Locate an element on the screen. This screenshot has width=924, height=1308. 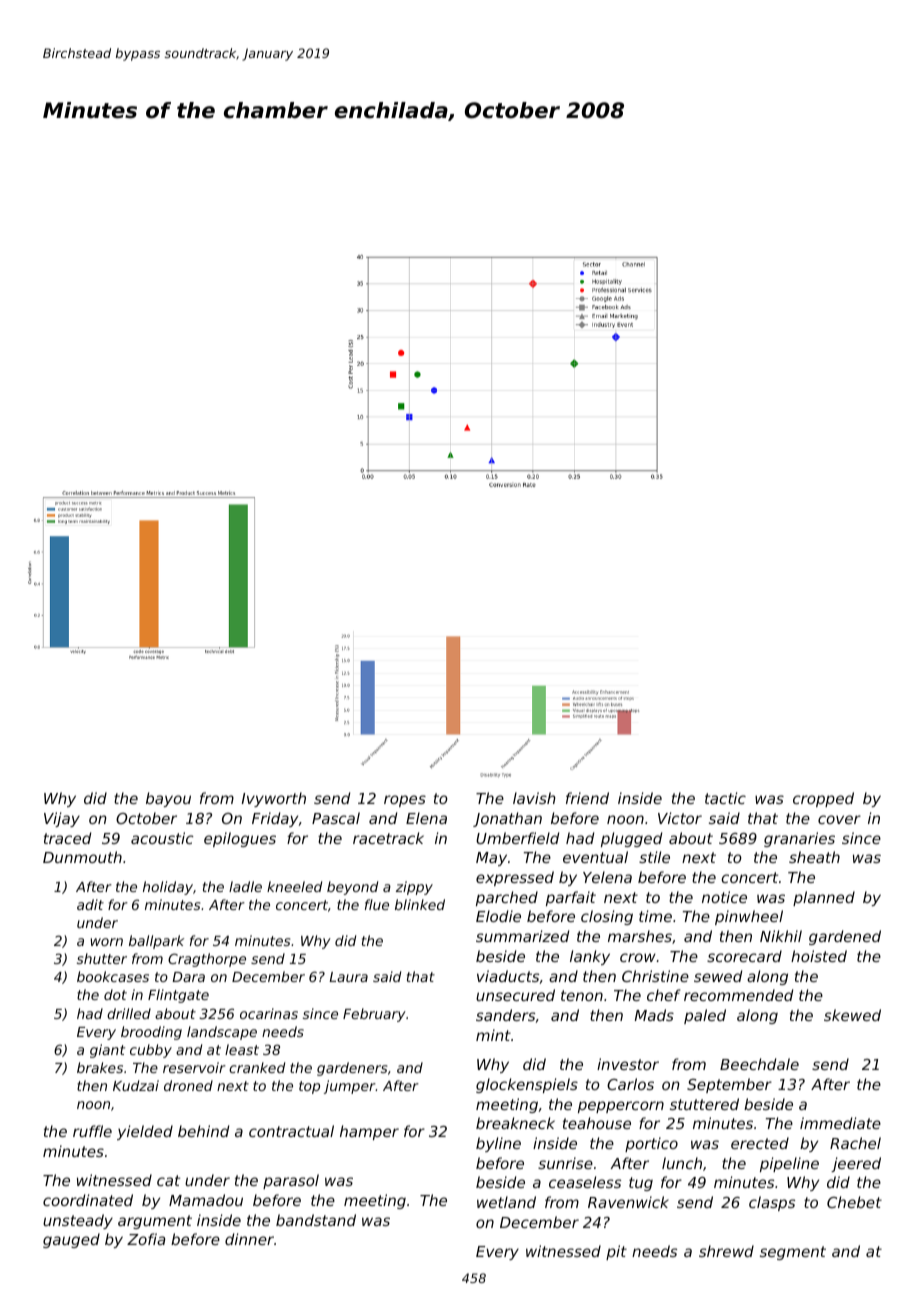
Beechdale is located at coordinates (759, 1064).
